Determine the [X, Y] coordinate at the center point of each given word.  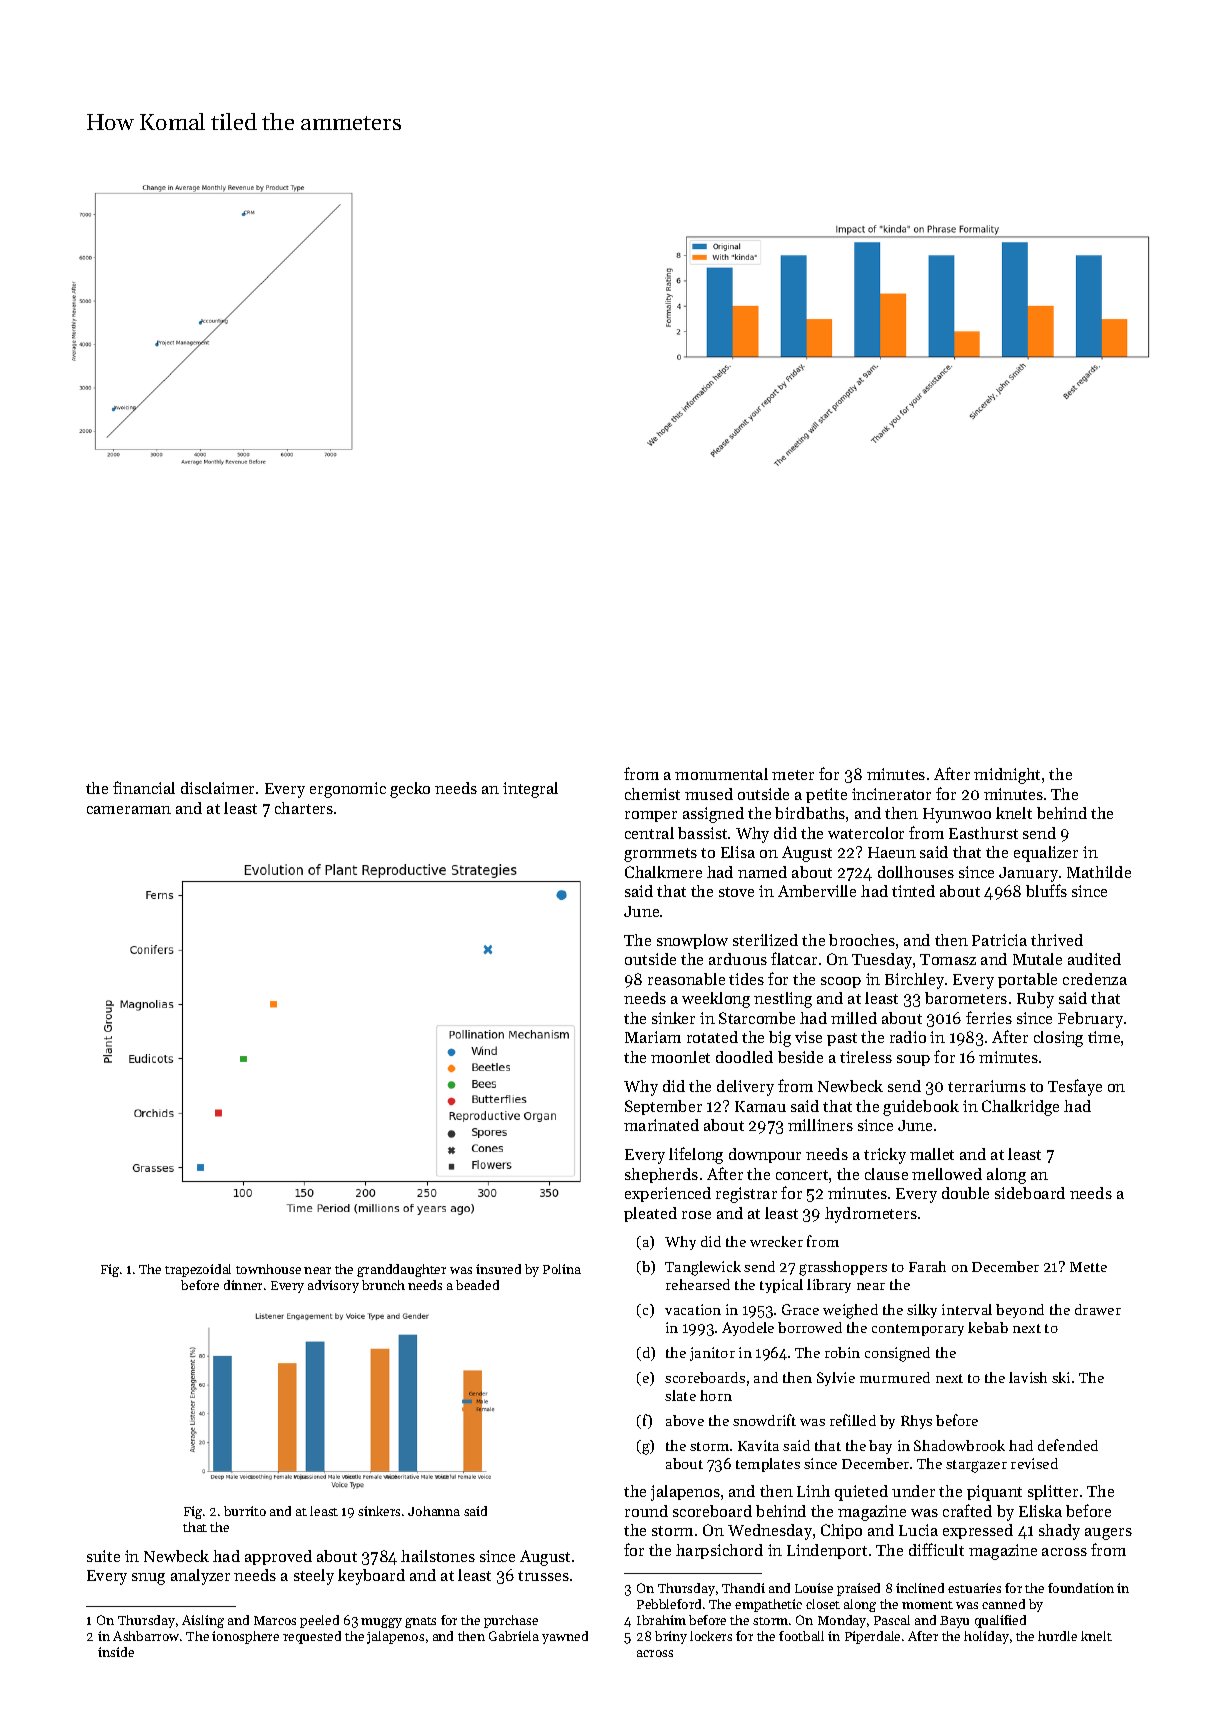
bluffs [1046, 890]
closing [1058, 1039]
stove [736, 892]
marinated [661, 1125]
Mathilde [1099, 872]
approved [278, 1557]
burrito [245, 1511]
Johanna [434, 1511]
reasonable [686, 979]
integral [530, 790]
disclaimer [217, 788]
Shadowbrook [959, 1445]
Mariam [653, 1037]
